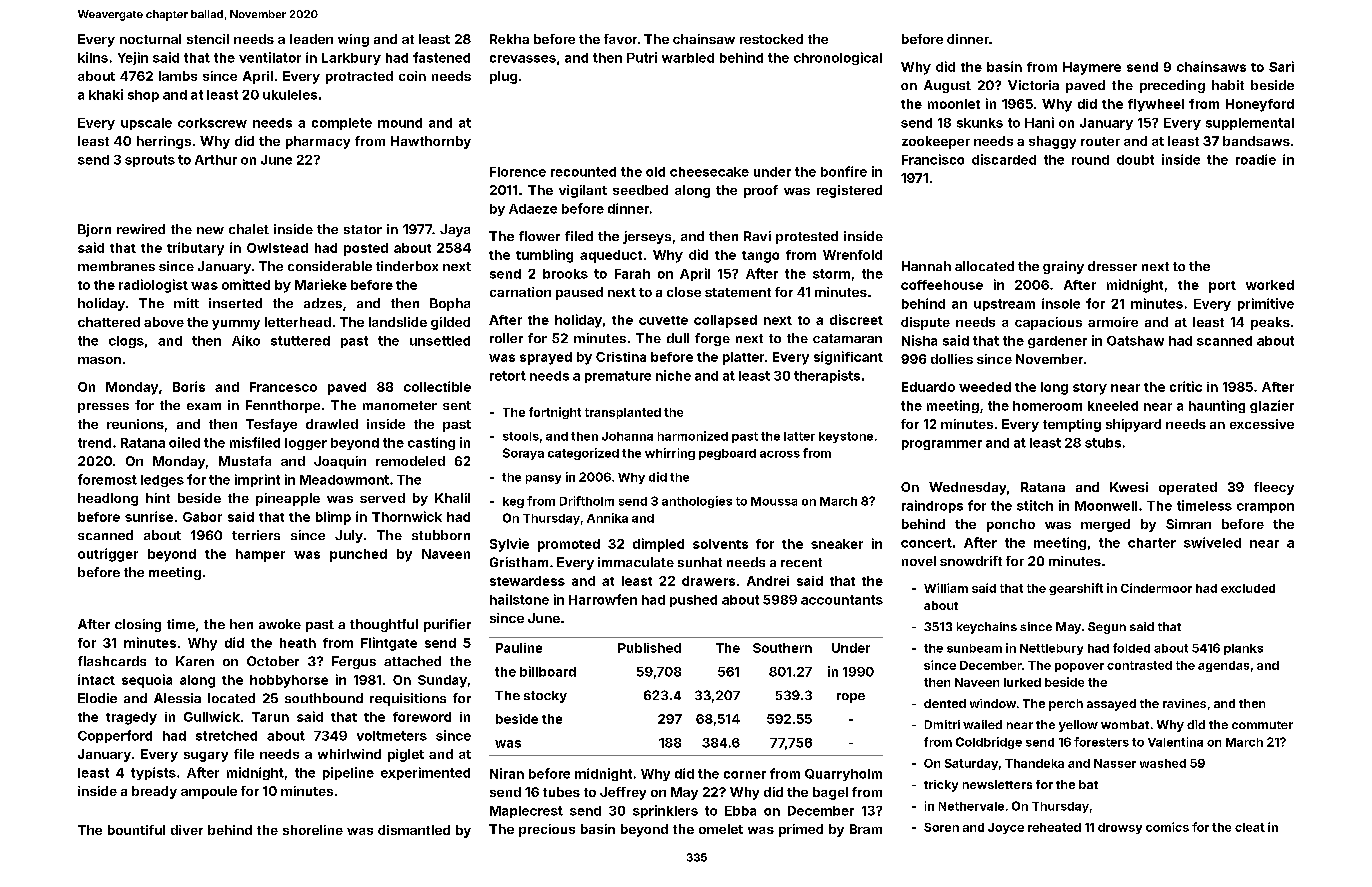 The image size is (1372, 887). Describe the element at coordinates (1111, 705) in the page. I see `assayed` at that location.
